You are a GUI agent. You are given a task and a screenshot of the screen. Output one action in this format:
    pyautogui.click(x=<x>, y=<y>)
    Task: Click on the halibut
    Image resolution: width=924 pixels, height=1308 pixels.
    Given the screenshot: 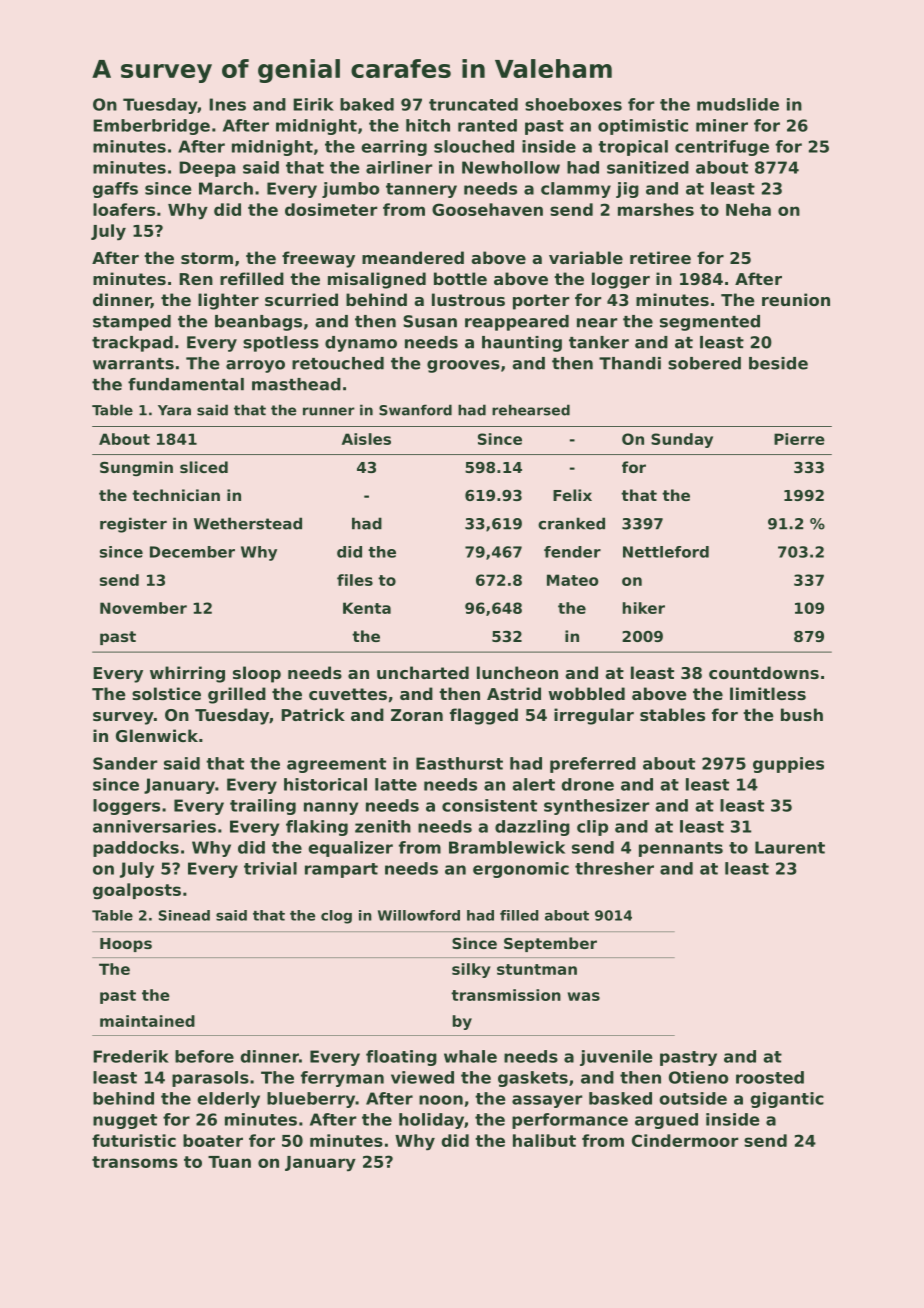 What is the action you would take?
    pyautogui.click(x=544, y=1140)
